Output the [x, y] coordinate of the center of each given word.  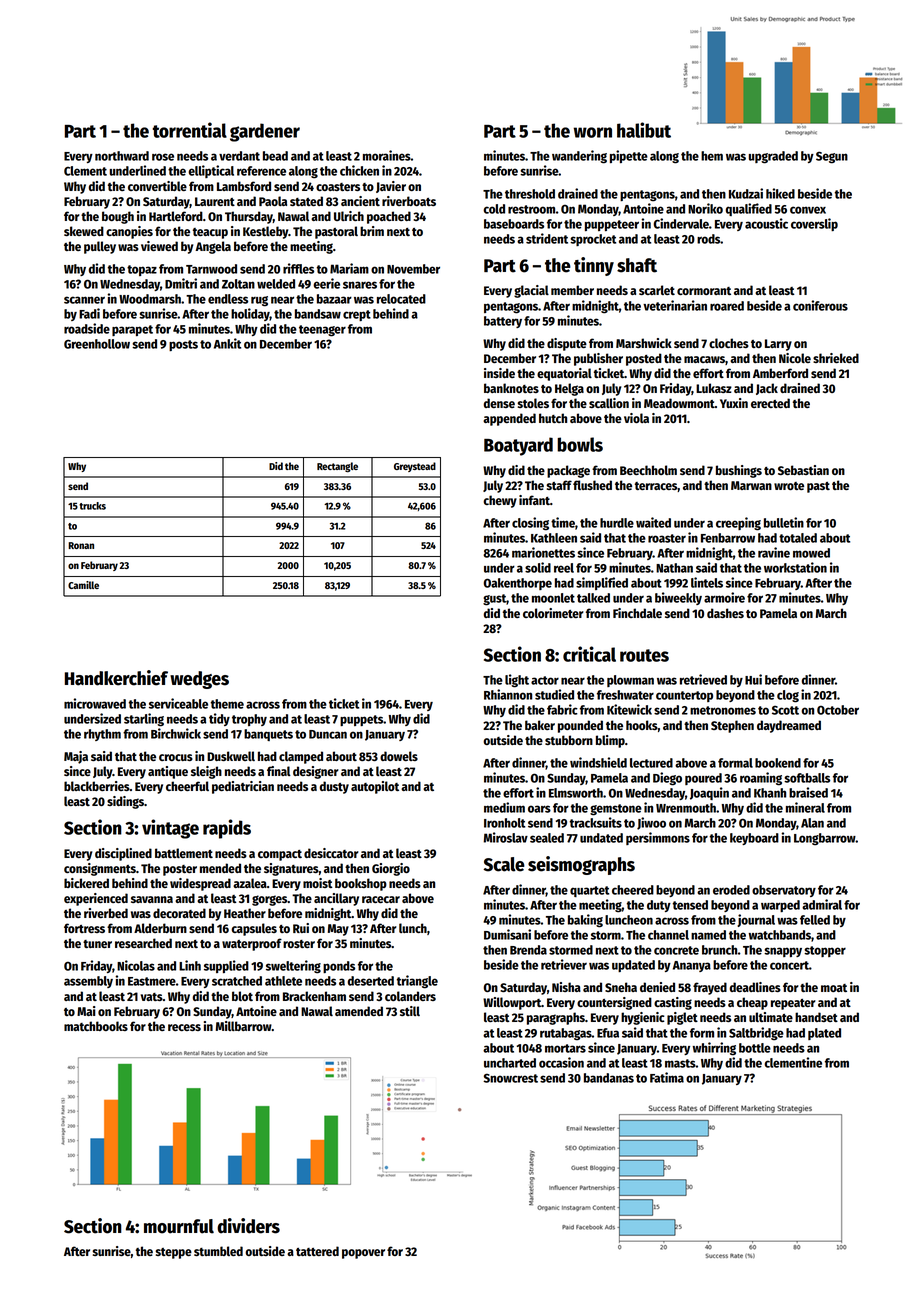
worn [593, 132]
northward [122, 156]
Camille [83, 585]
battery [503, 322]
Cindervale [681, 223]
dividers [248, 1226]
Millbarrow [244, 1026]
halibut [644, 130]
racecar [381, 899]
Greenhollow [97, 344]
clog [788, 696]
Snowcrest [510, 1078]
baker [540, 725]
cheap [752, 1003]
